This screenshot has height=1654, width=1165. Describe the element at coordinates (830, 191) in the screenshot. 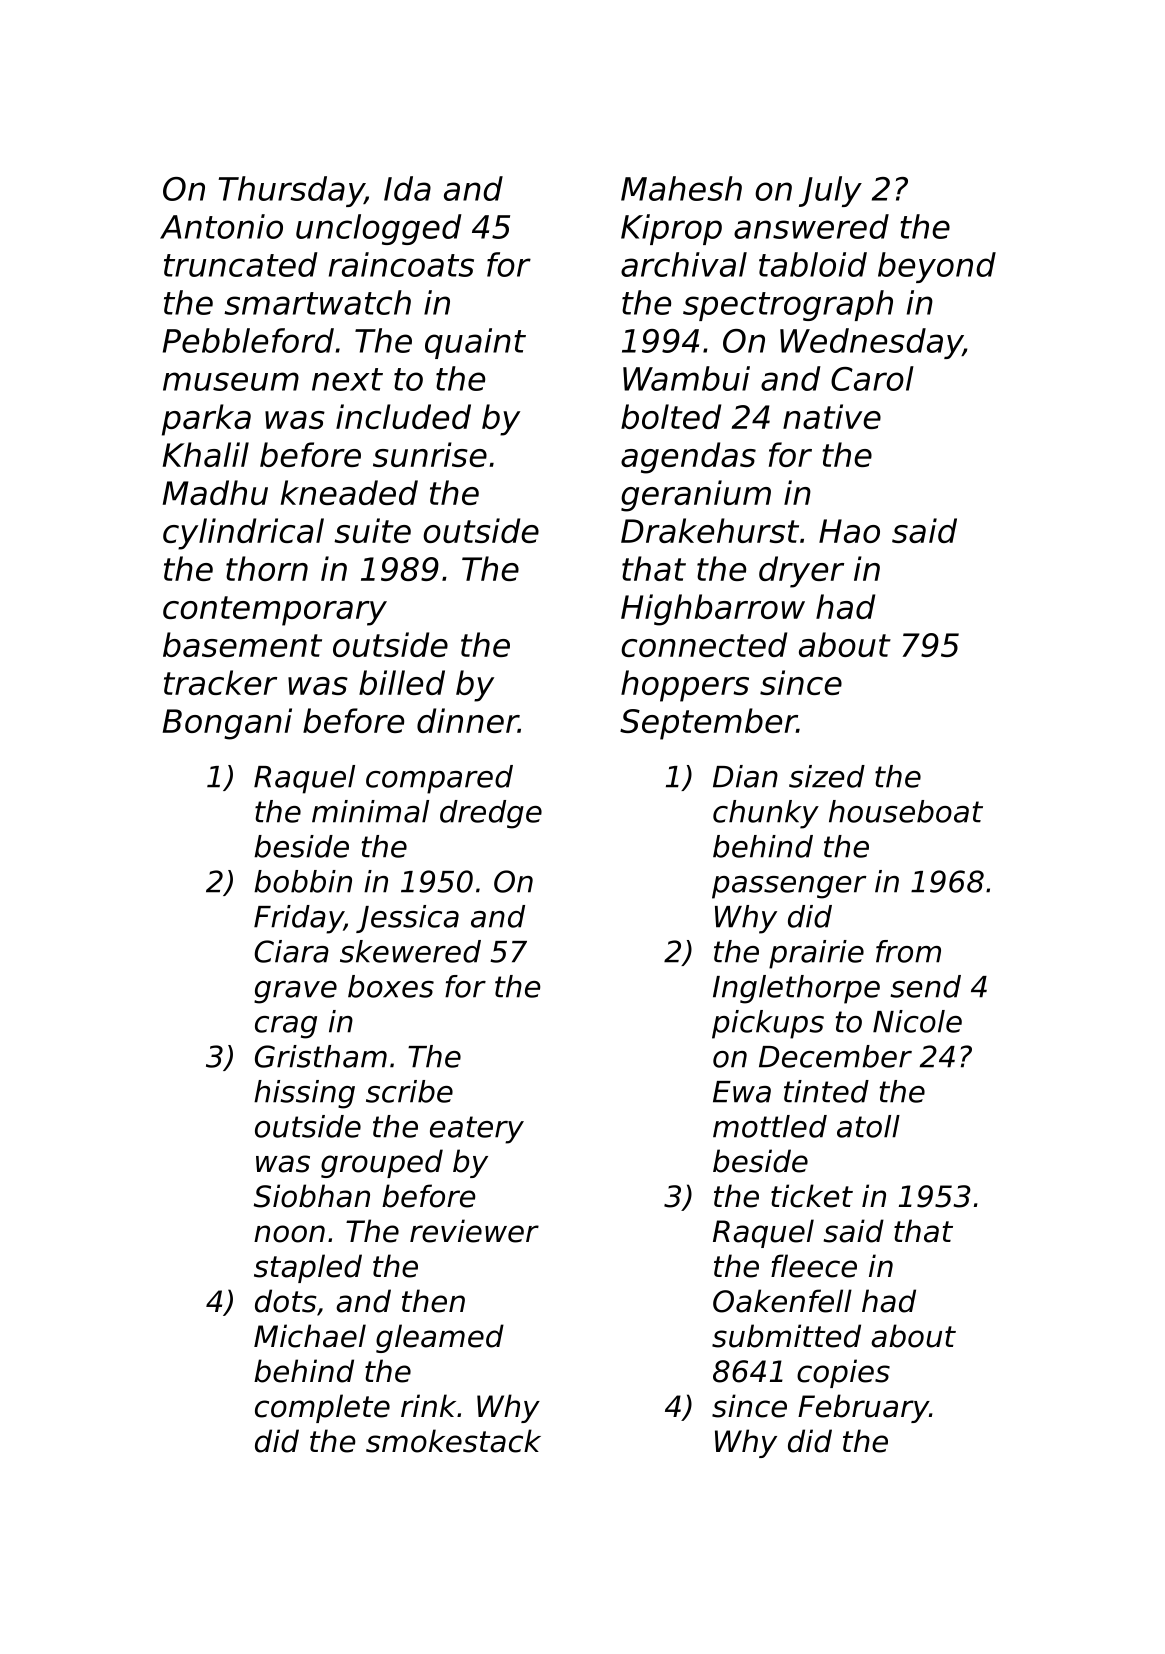

I see `July` at that location.
